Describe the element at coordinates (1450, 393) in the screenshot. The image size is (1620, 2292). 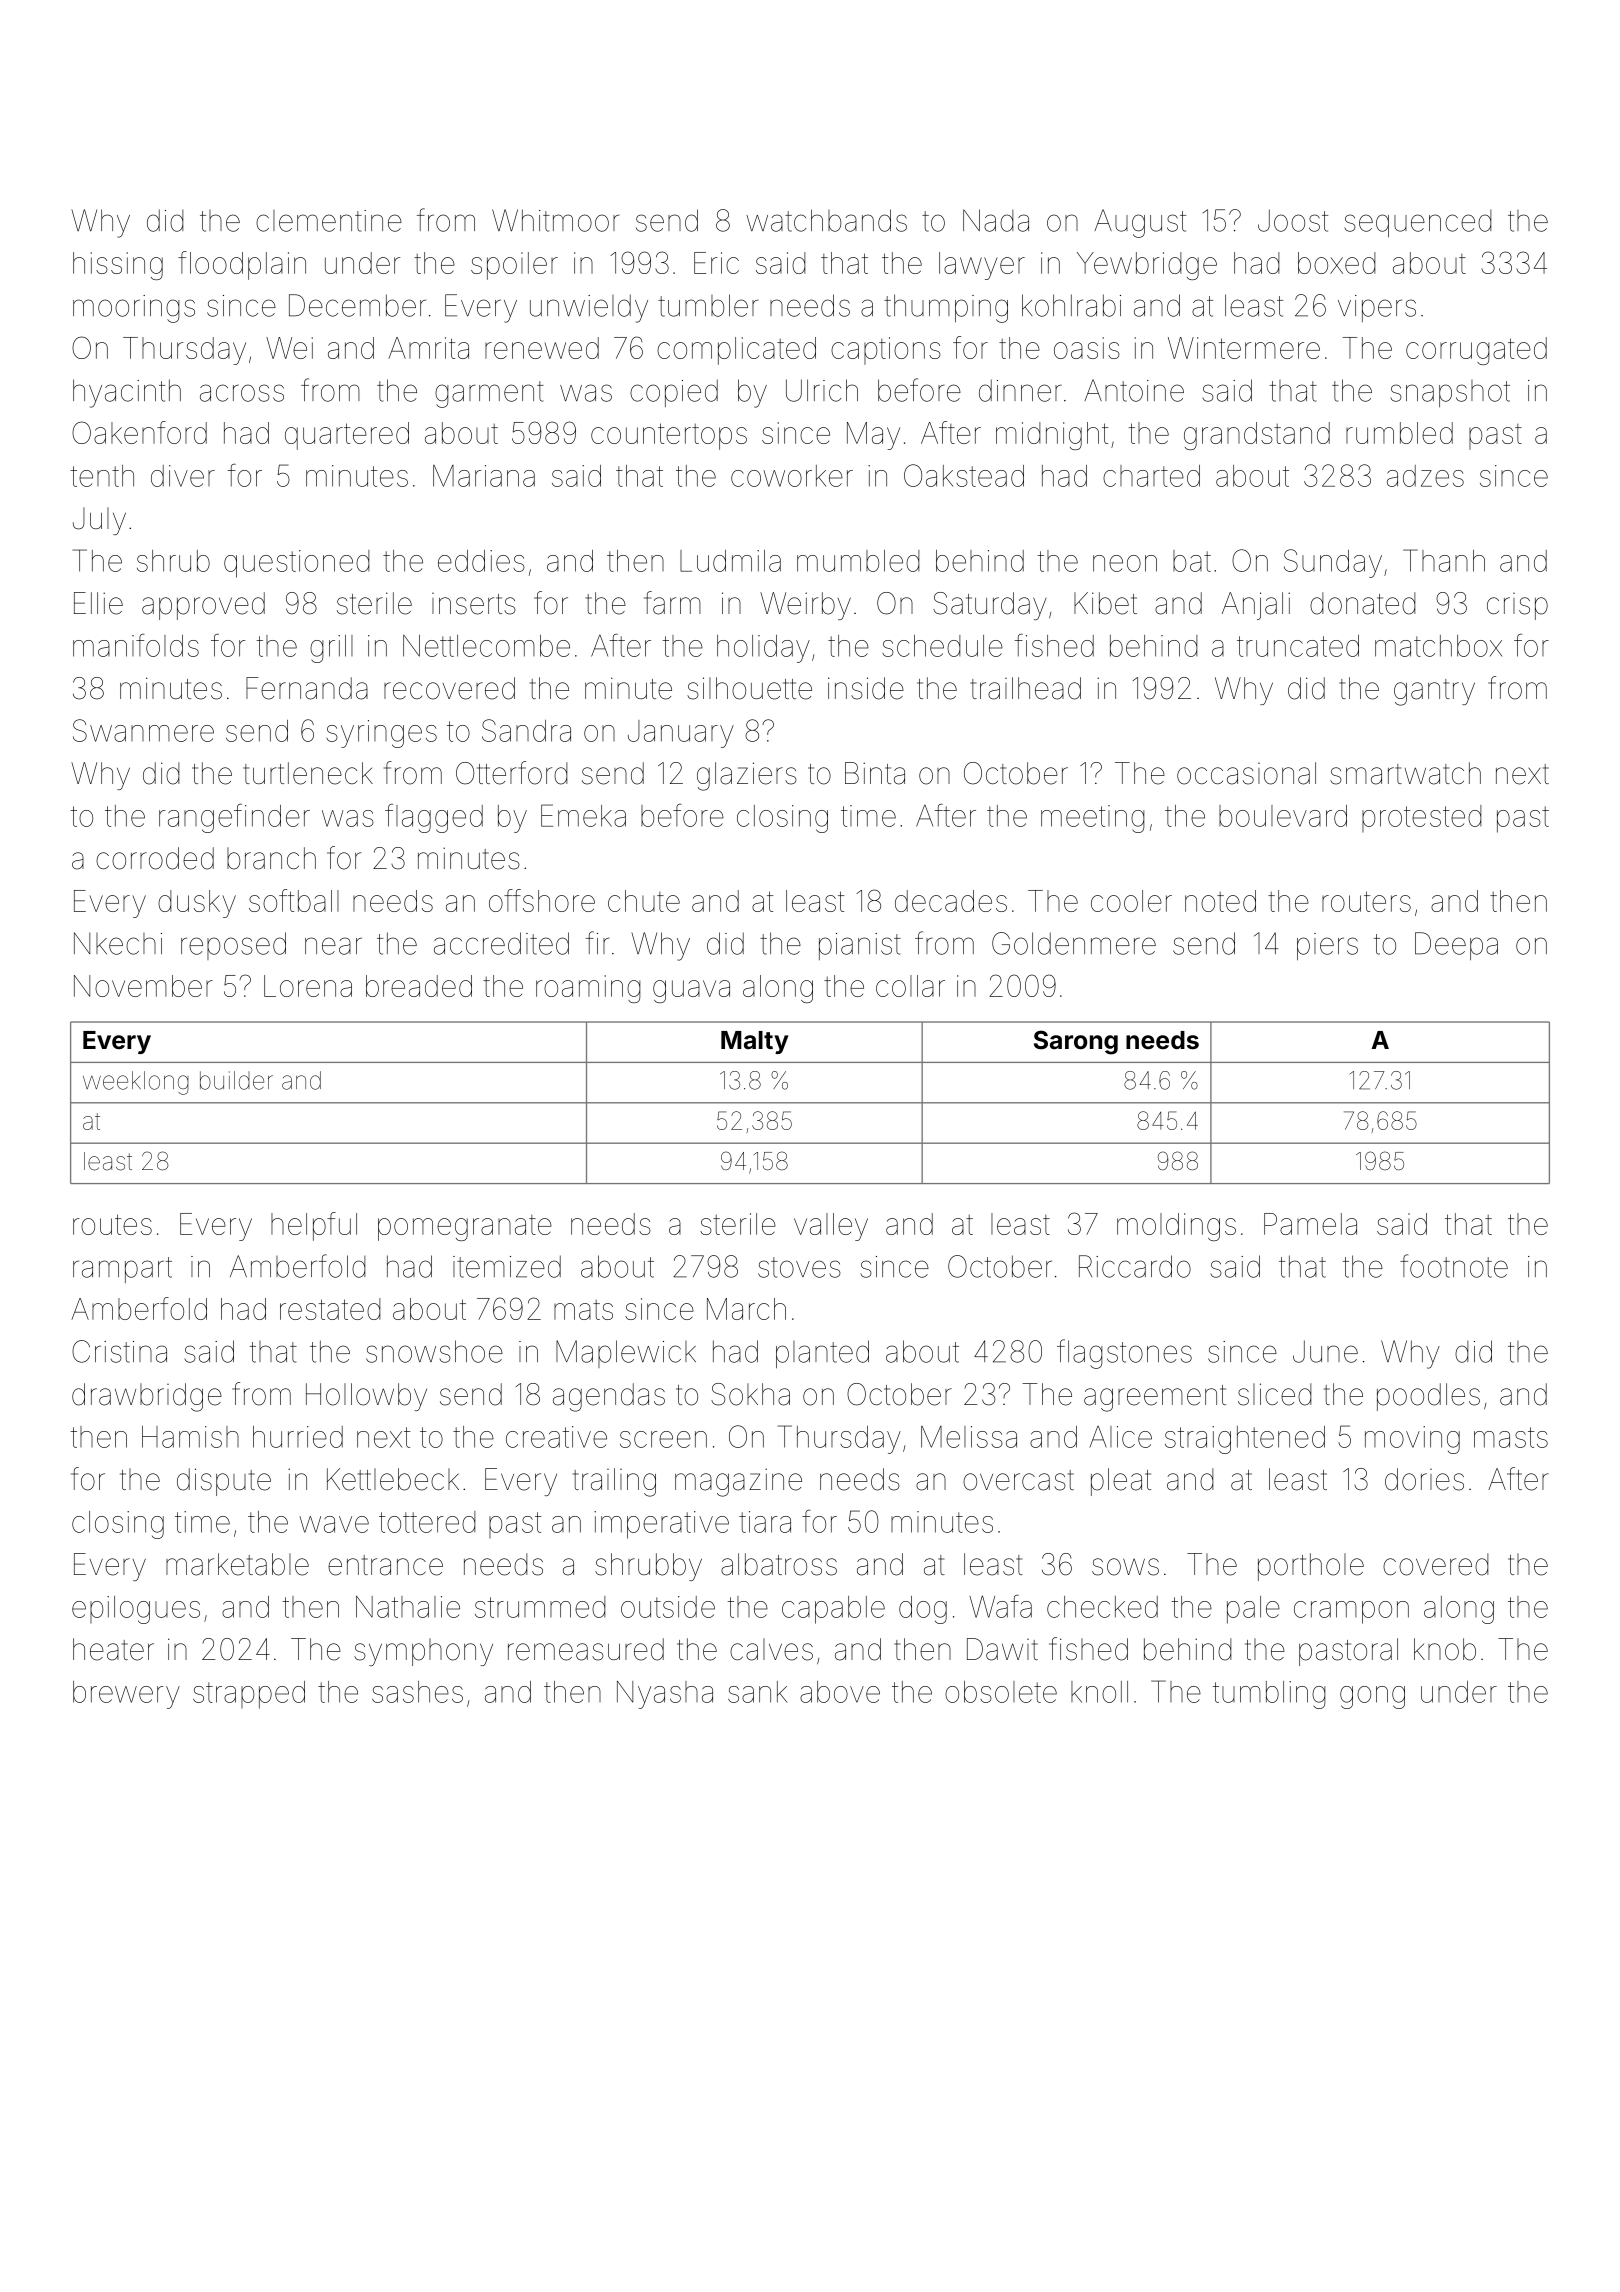
I see `snapshot` at that location.
